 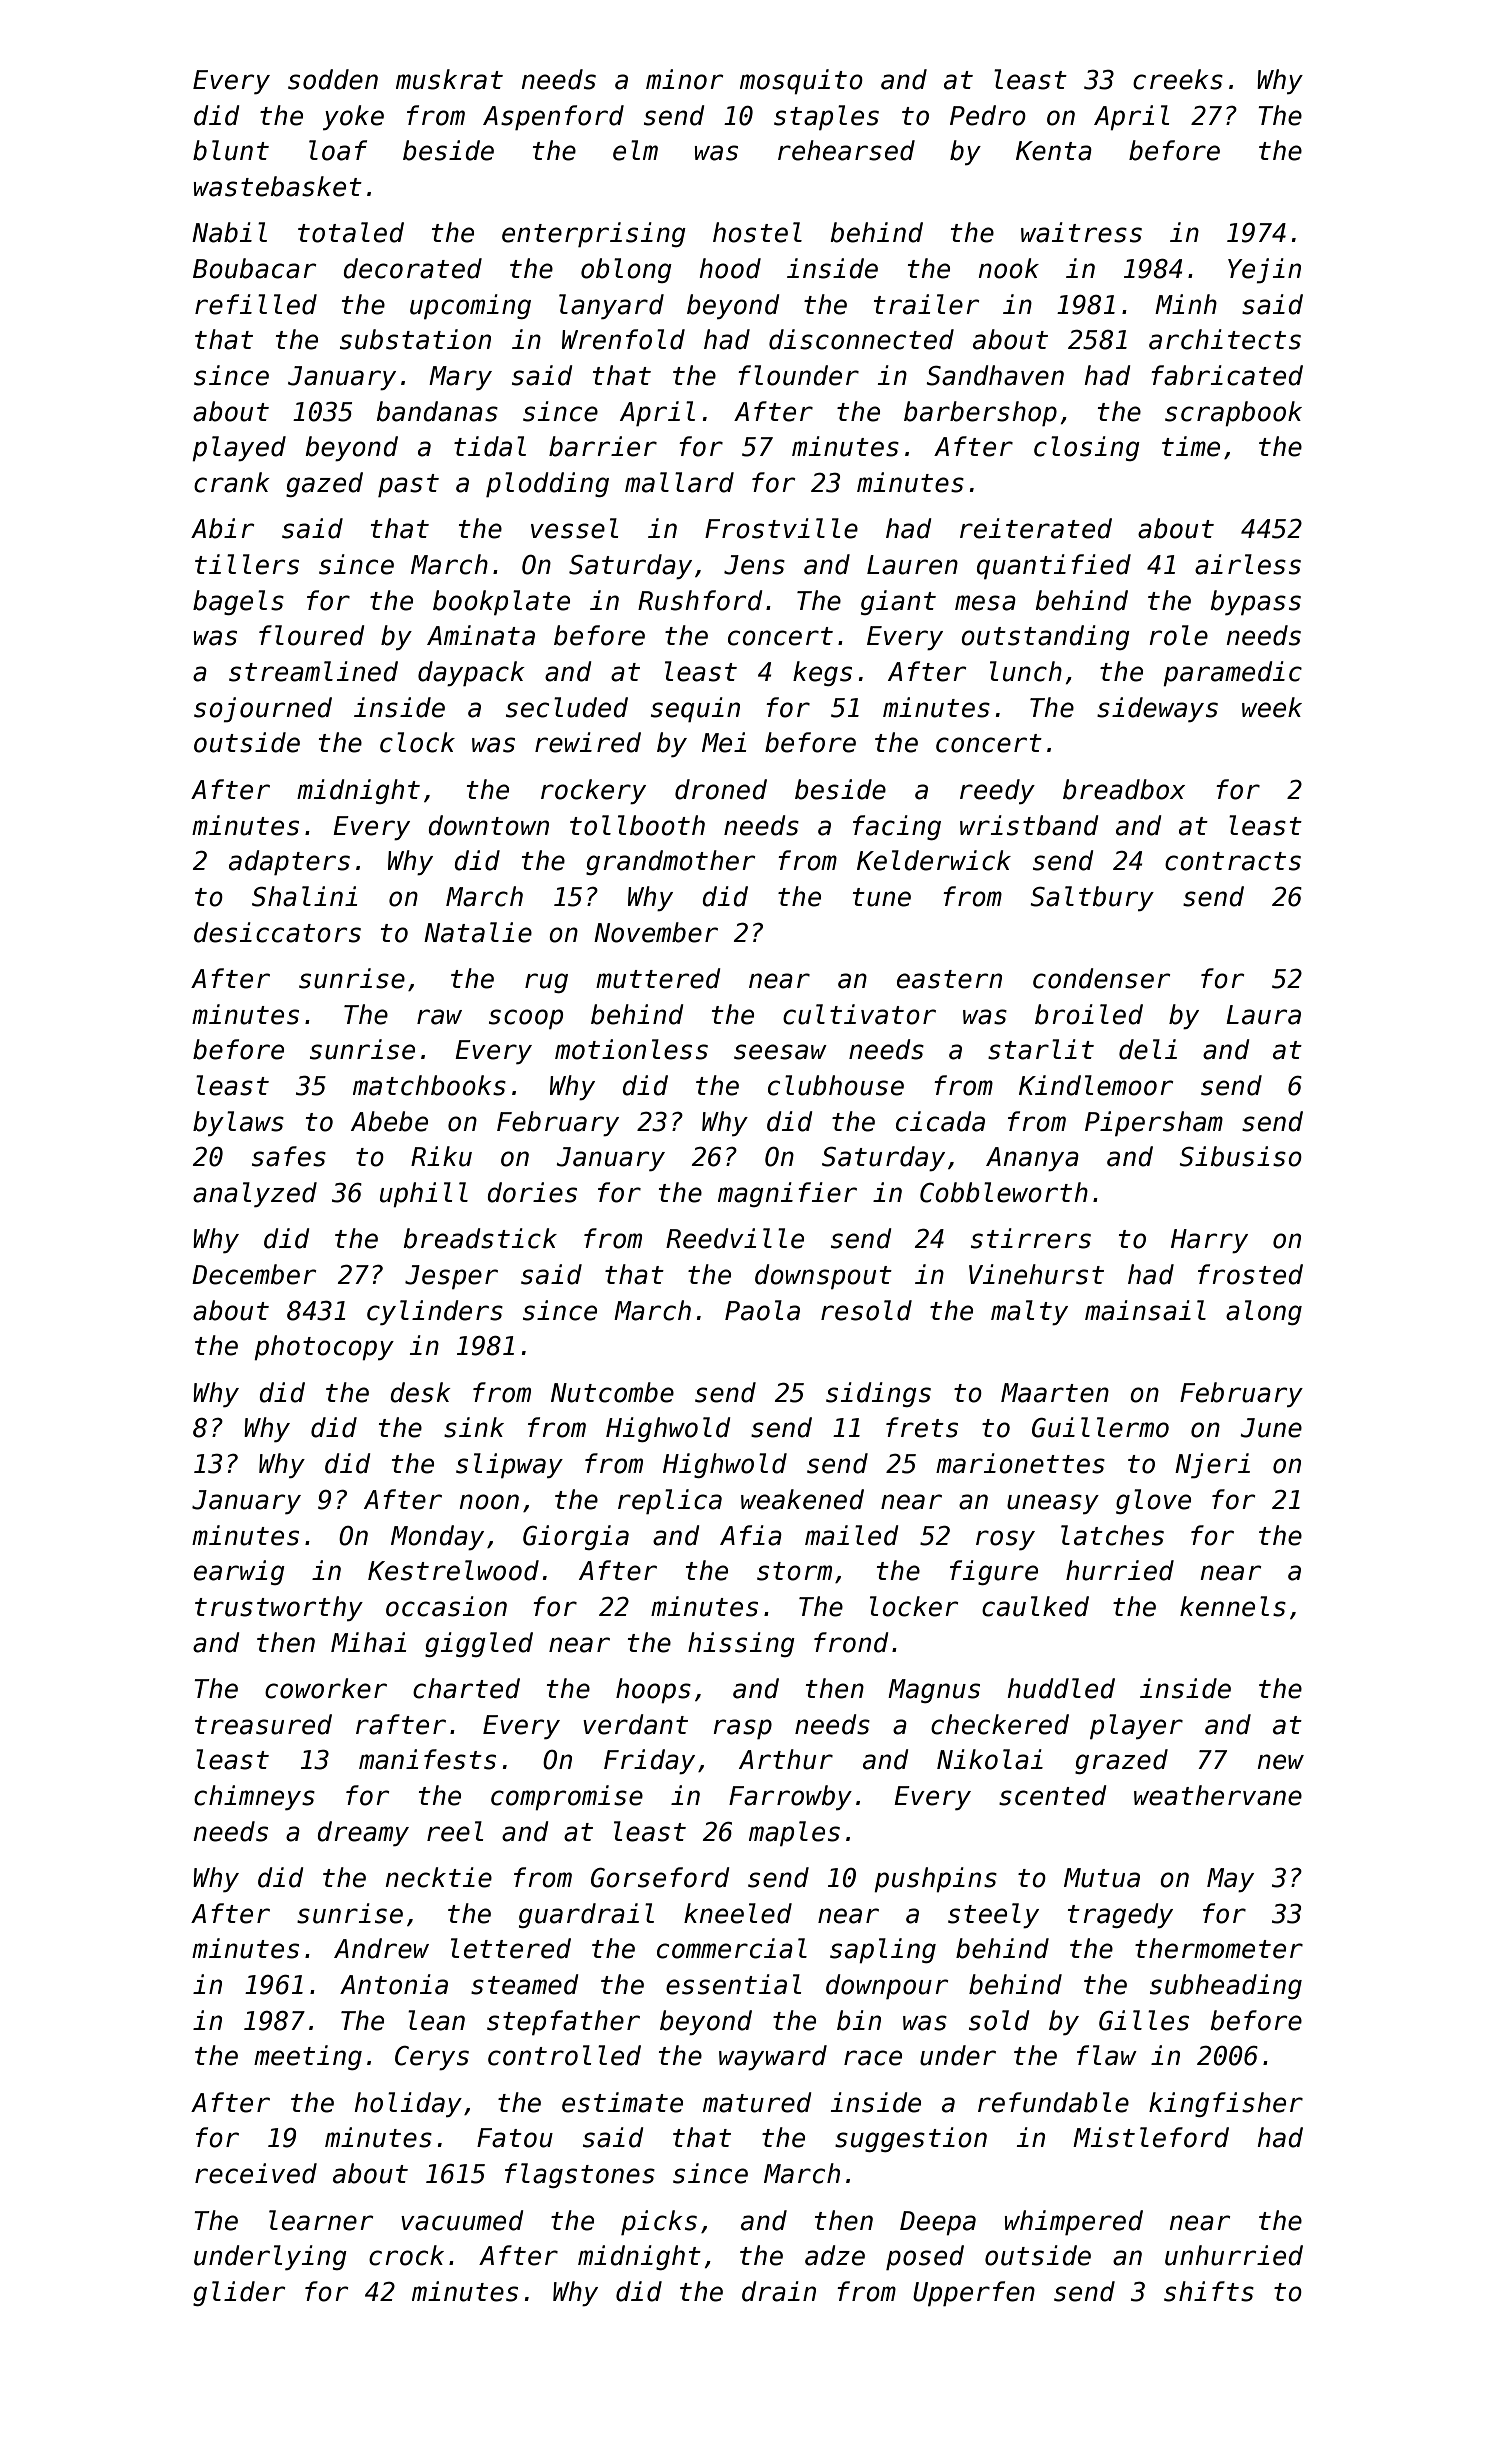 What do you see at coordinates (1264, 271) in the screenshot?
I see `Yejin` at bounding box center [1264, 271].
